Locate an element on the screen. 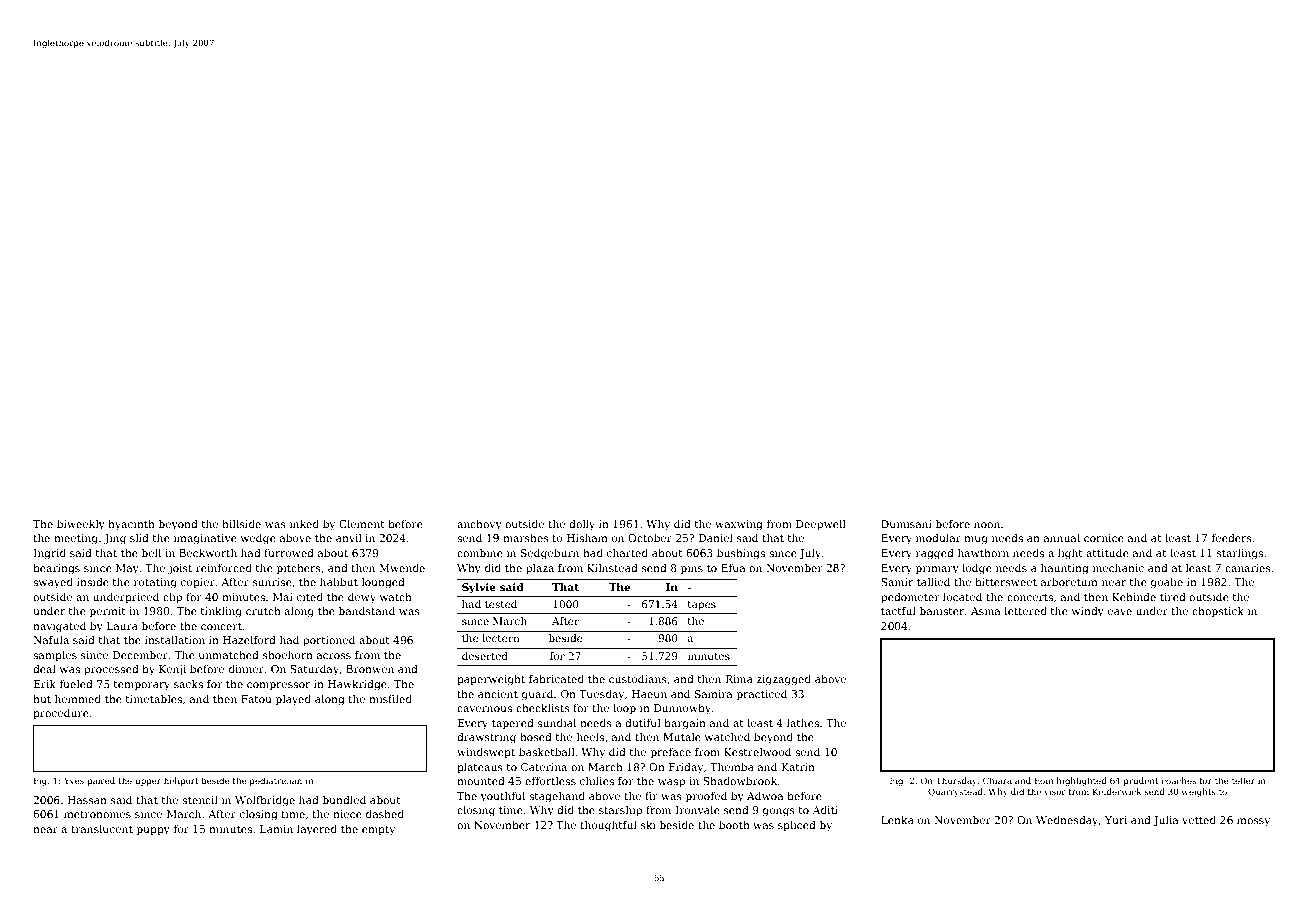  mossy is located at coordinates (1253, 822).
